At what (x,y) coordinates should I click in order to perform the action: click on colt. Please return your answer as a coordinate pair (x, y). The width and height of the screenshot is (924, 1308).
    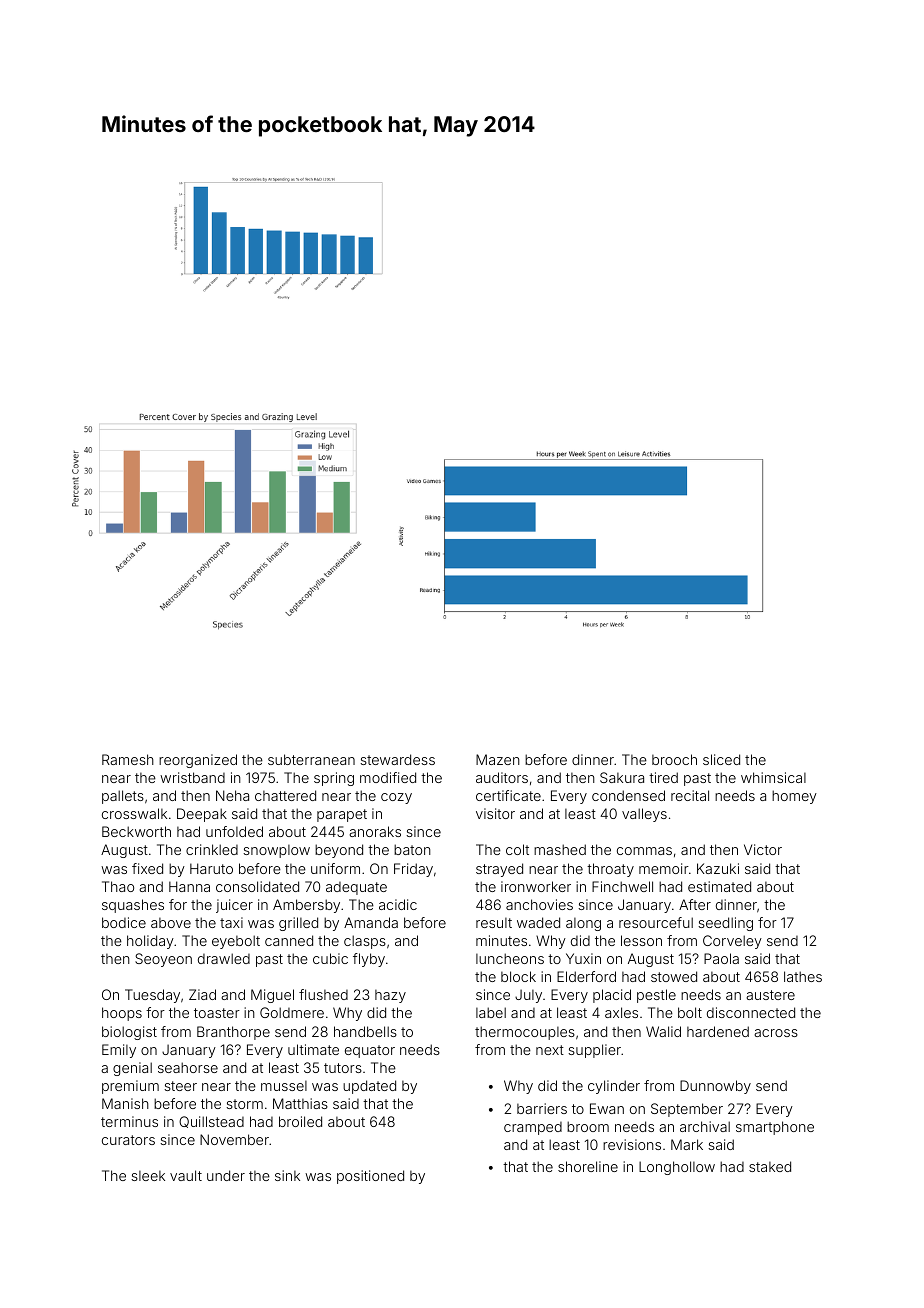
    Looking at the image, I should click on (517, 849).
